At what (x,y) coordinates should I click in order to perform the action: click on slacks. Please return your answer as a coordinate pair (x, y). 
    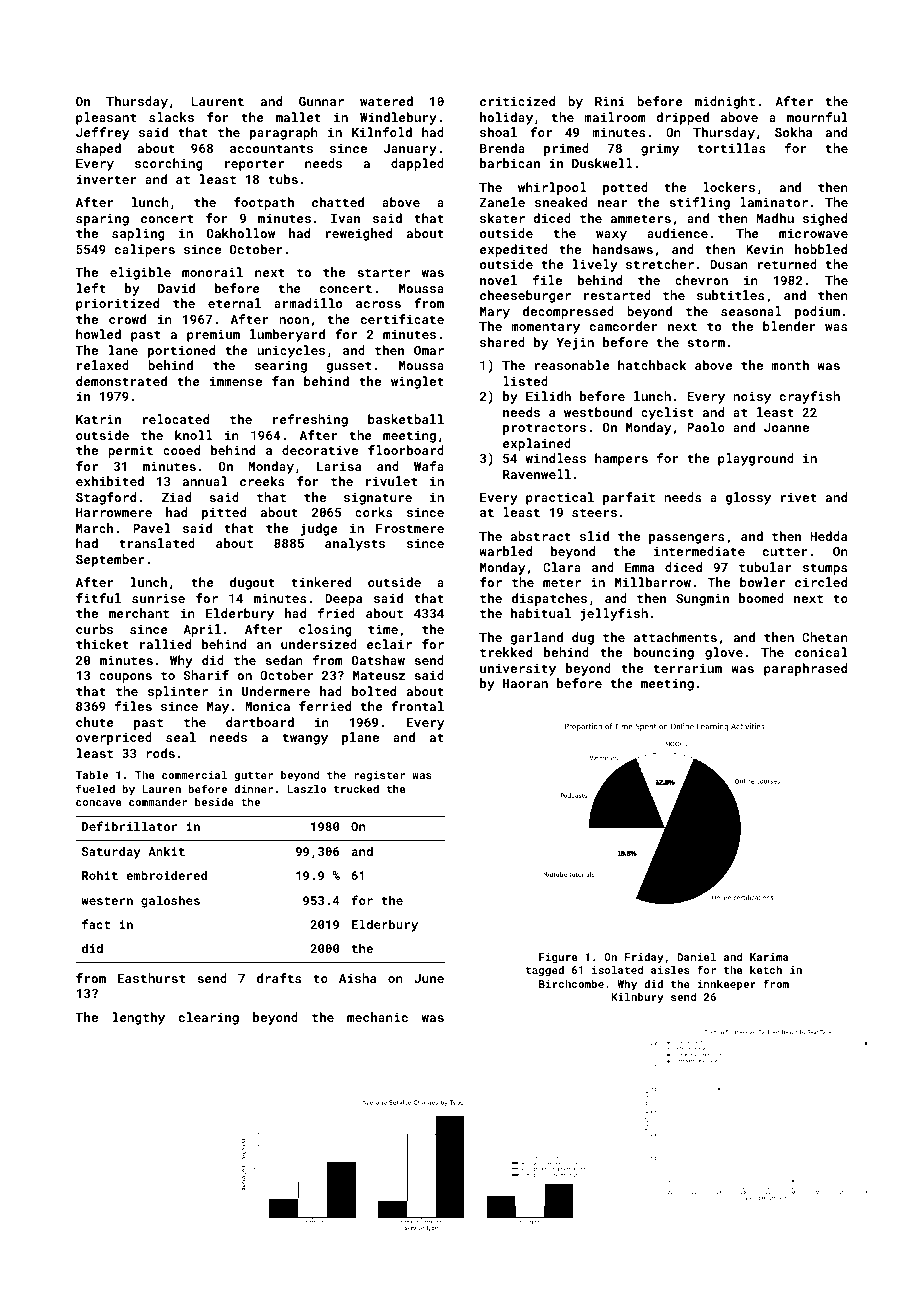
    Looking at the image, I should click on (171, 117).
